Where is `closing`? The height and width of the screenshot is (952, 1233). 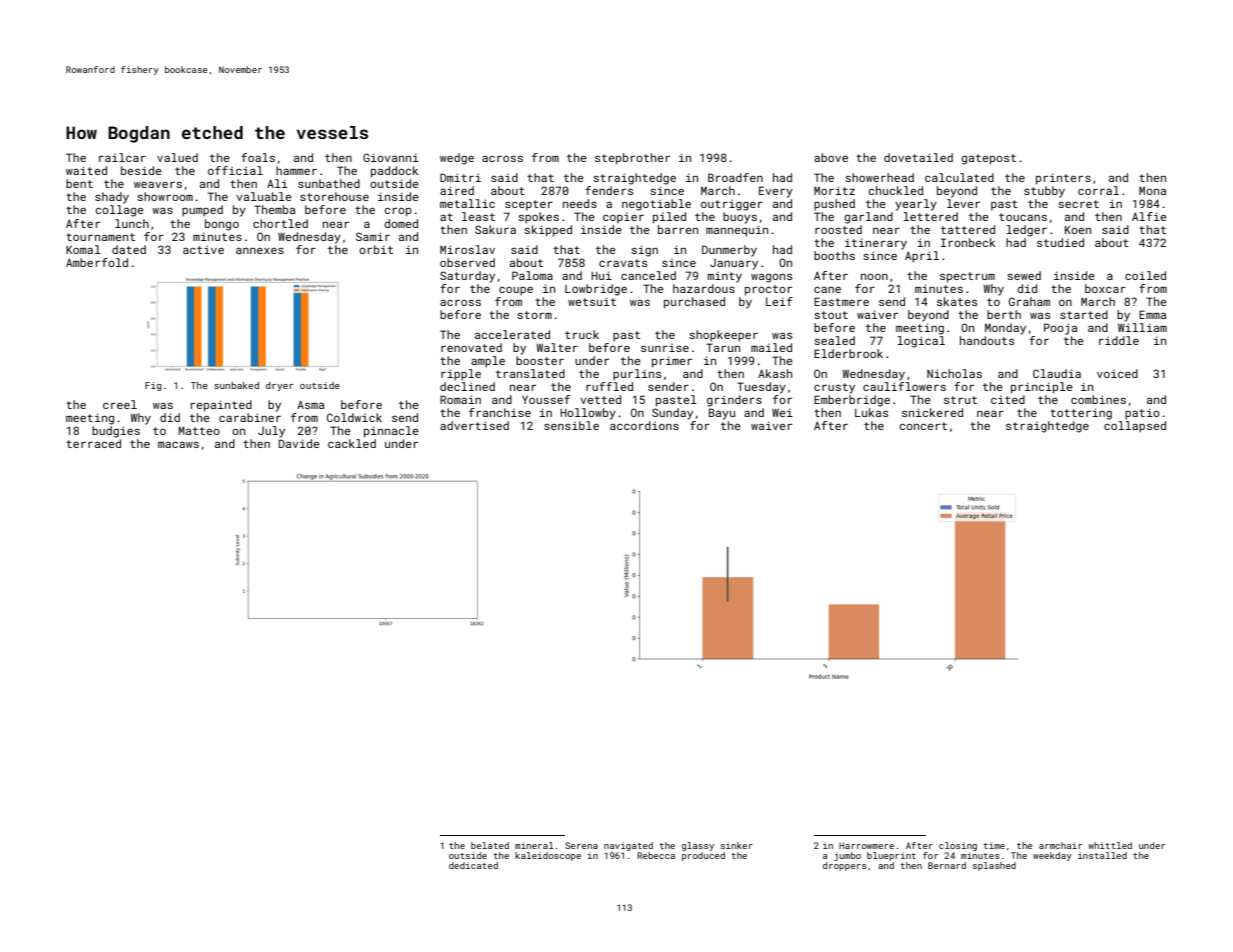
closing is located at coordinates (958, 846).
